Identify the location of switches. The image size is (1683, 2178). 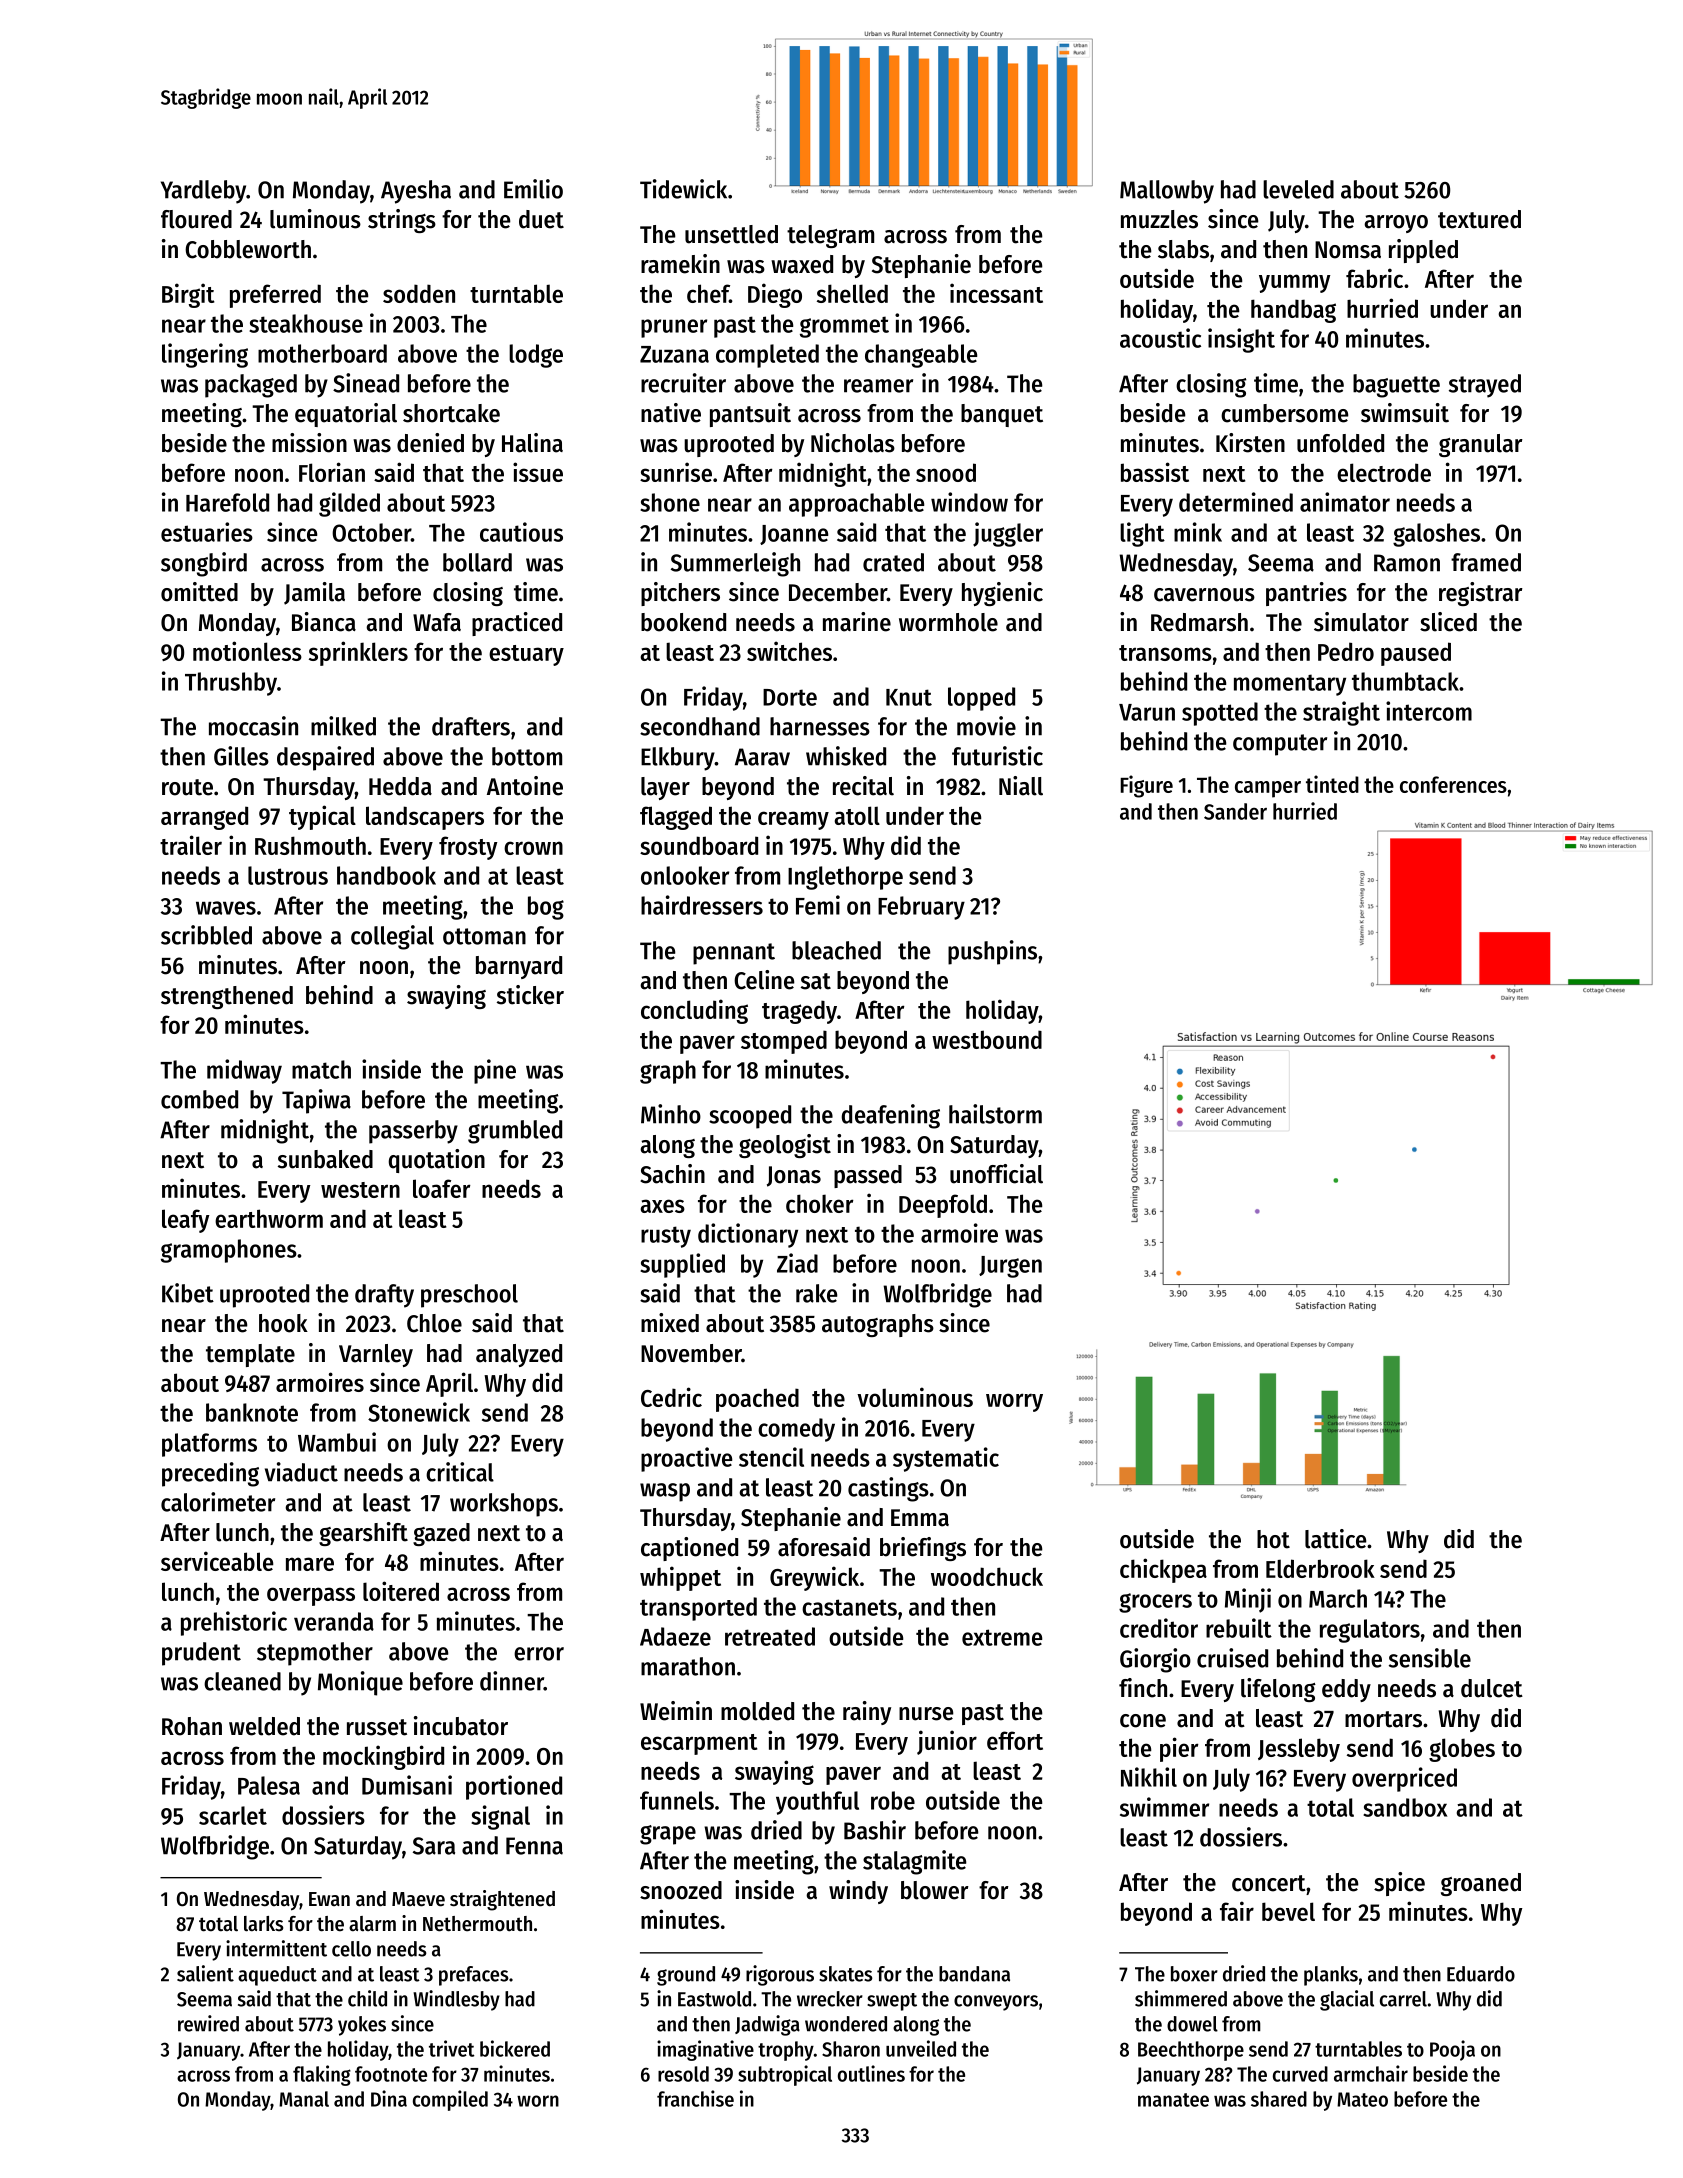
(789, 651).
